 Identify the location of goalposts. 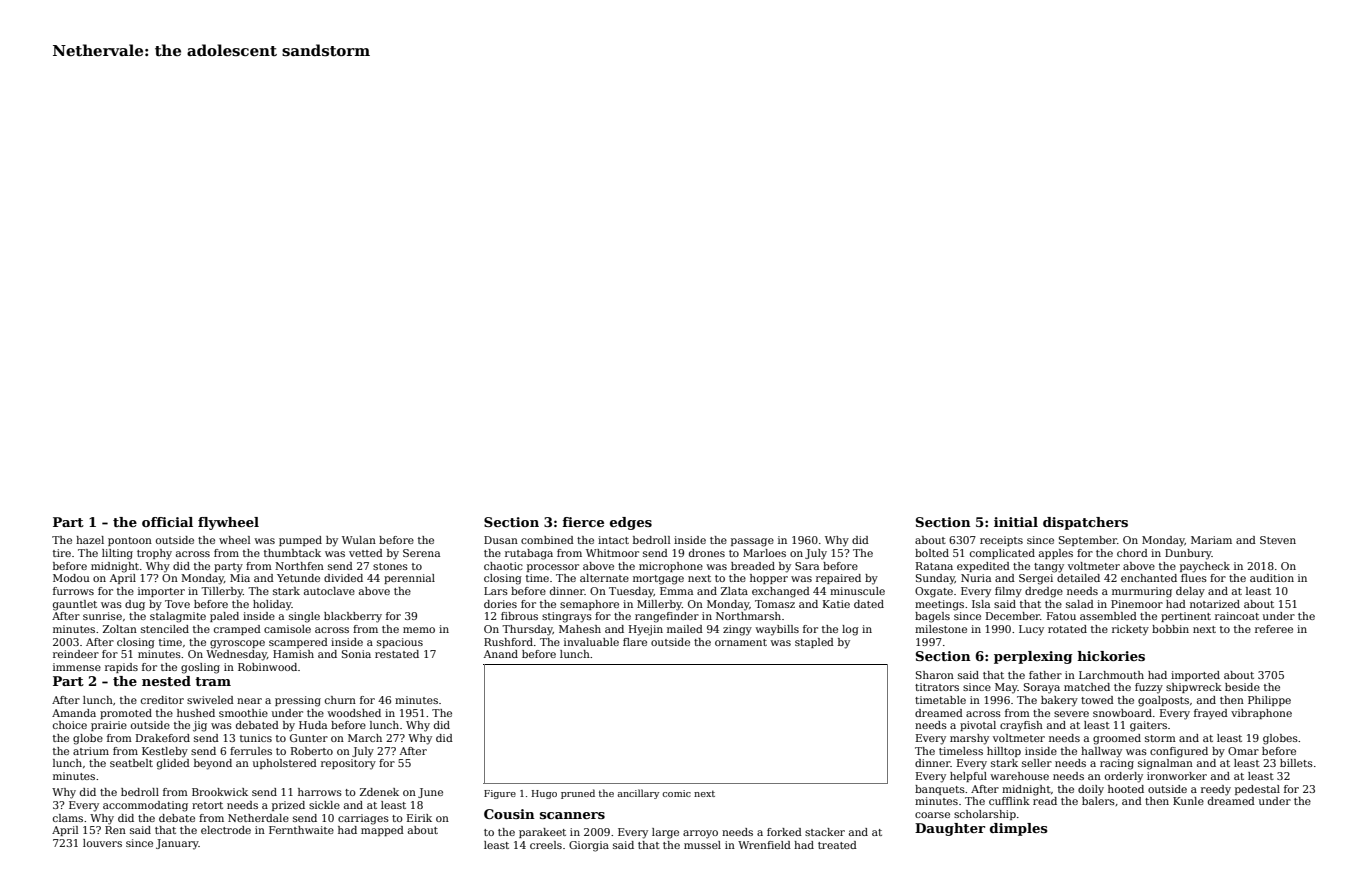
(1163, 701).
